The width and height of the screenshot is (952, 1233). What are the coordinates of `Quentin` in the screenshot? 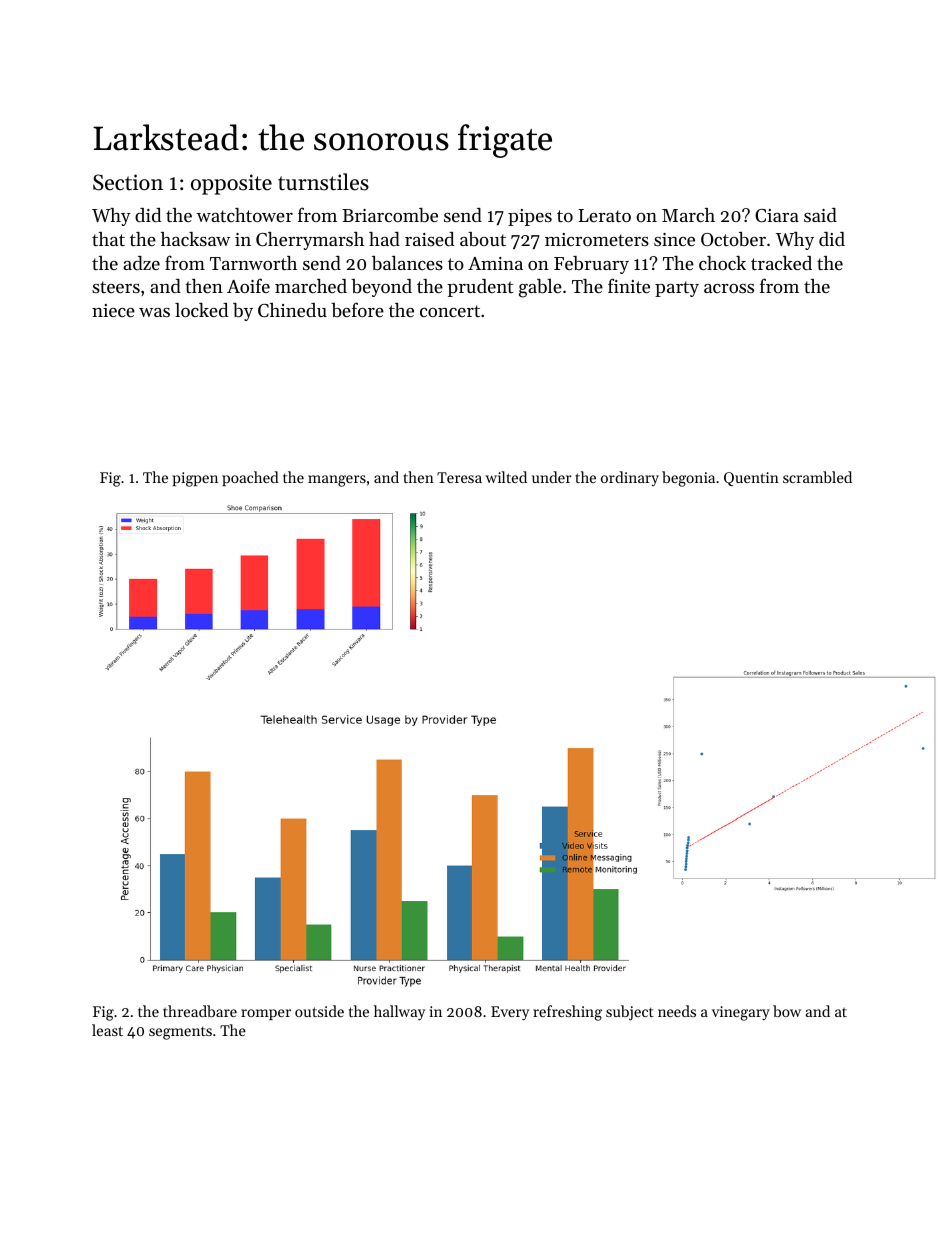 It's located at (751, 479).
